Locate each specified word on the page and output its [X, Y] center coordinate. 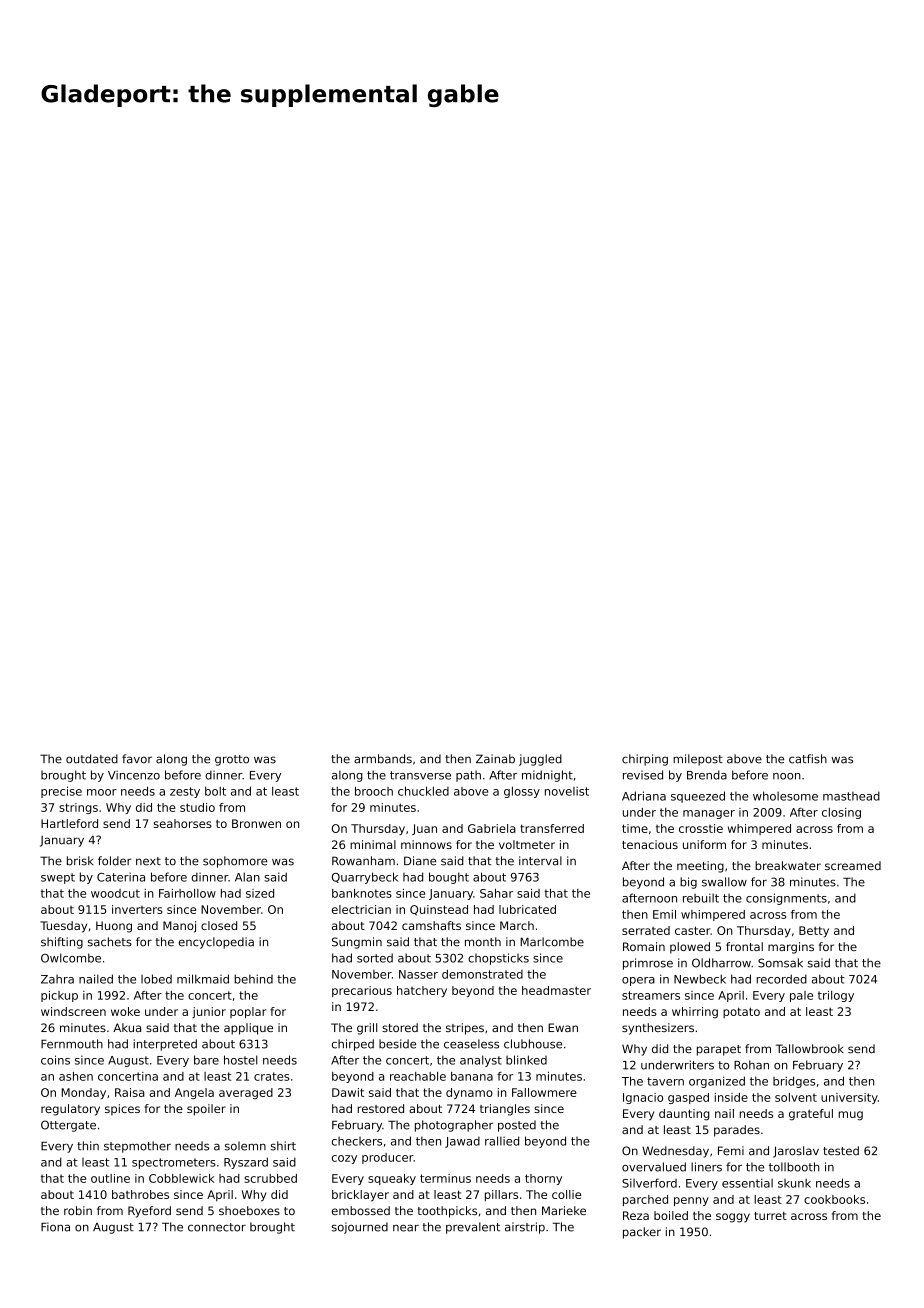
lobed [156, 979]
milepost [698, 760]
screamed [853, 865]
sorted [375, 958]
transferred [552, 828]
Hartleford [69, 823]
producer [388, 1158]
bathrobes [140, 1194]
